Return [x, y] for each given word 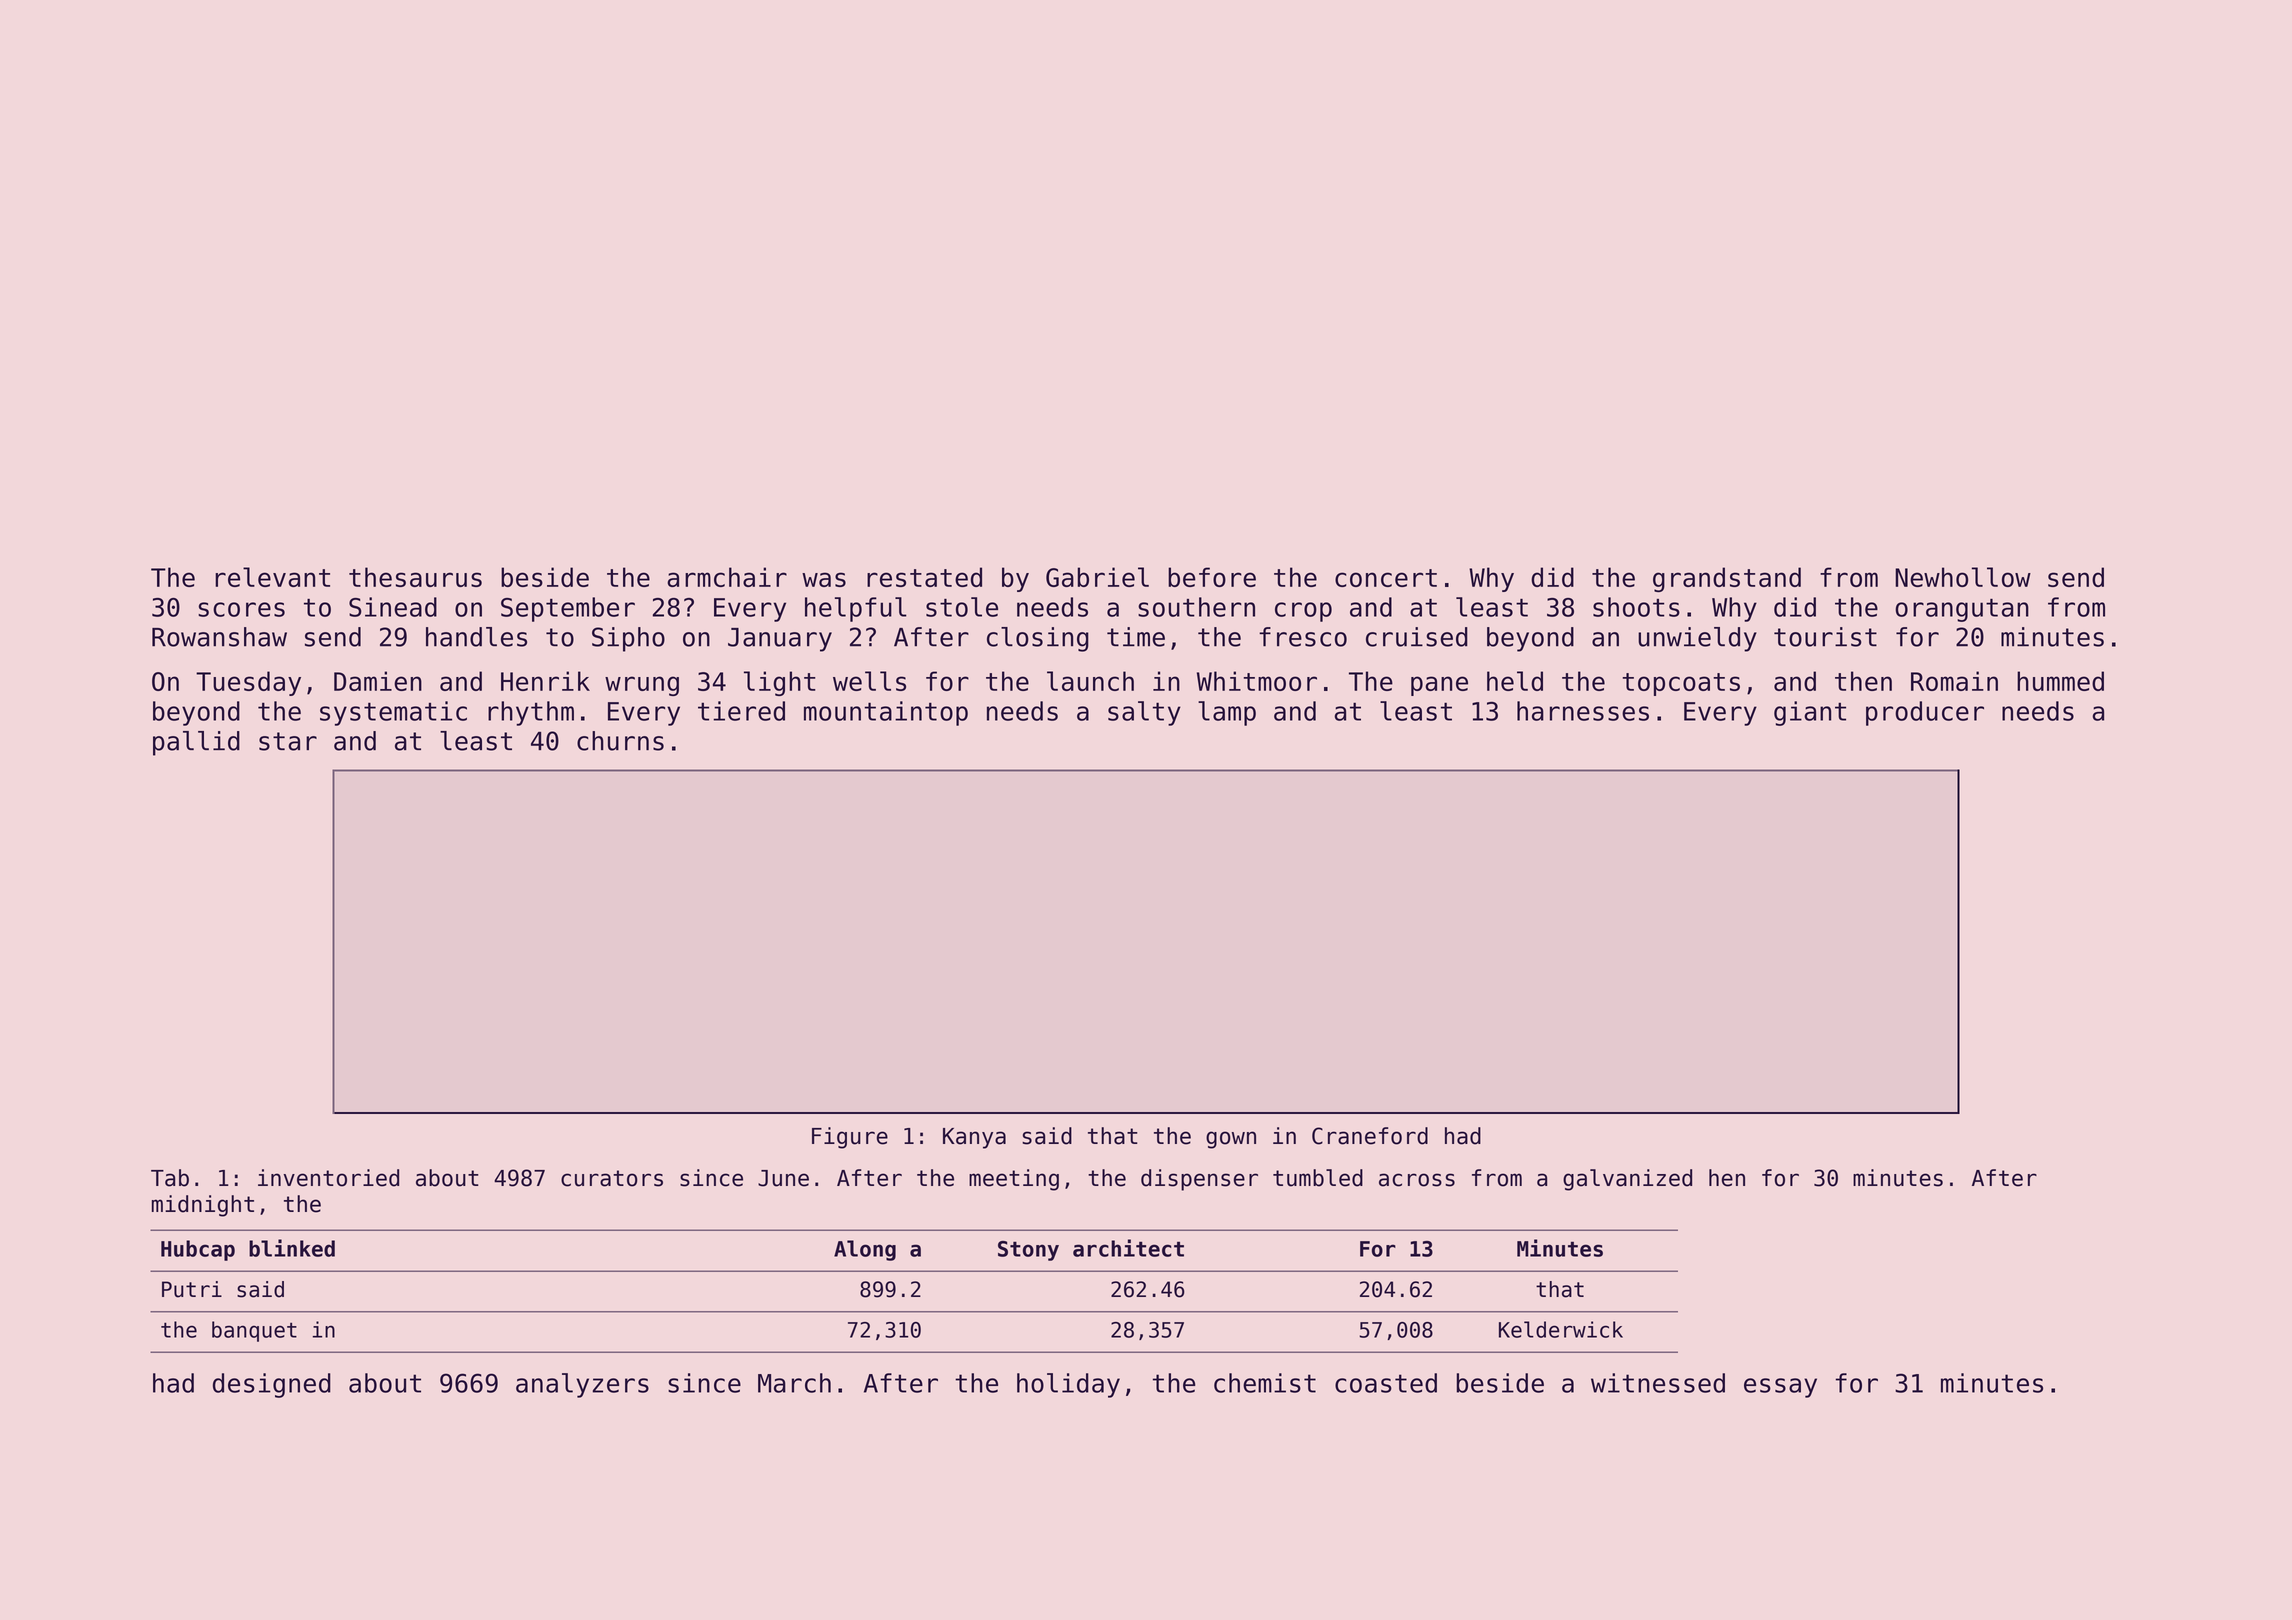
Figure [850, 1138]
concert [1386, 578]
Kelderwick [1561, 1329]
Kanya [974, 1138]
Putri [192, 1289]
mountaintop [886, 713]
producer [1925, 713]
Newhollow [1963, 577]
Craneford [1370, 1136]
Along [865, 1250]
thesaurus [415, 577]
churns [620, 741]
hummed [2060, 681]
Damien [378, 681]
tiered [741, 711]
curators [612, 1178]
